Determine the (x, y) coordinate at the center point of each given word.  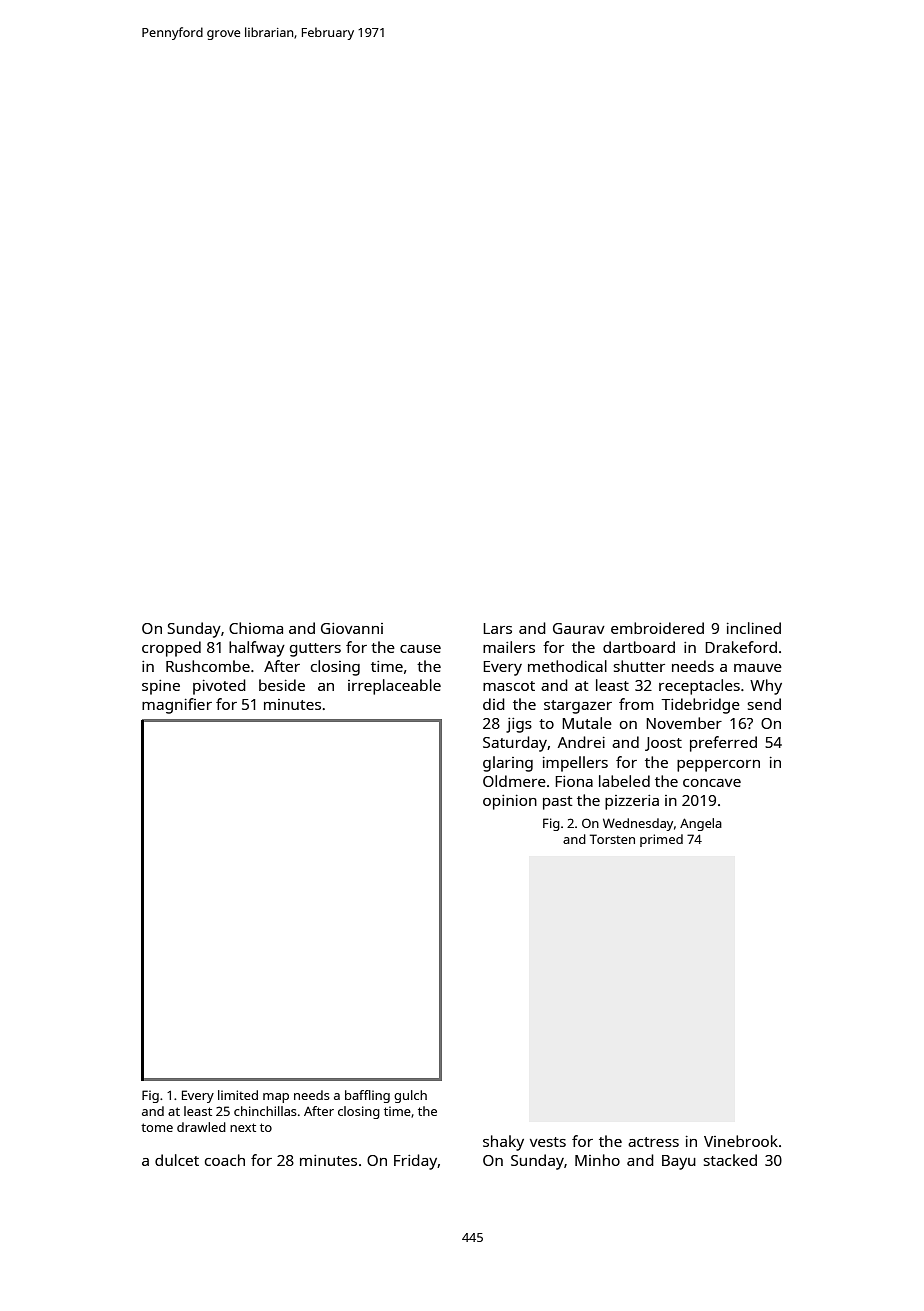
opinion (510, 802)
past (558, 803)
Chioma (256, 628)
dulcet (177, 1160)
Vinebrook (741, 1141)
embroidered (657, 628)
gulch (410, 1096)
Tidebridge (700, 706)
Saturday (515, 744)
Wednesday (638, 824)
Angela (701, 824)
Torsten (612, 839)
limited (238, 1095)
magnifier (177, 706)
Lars (497, 628)
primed (661, 840)
